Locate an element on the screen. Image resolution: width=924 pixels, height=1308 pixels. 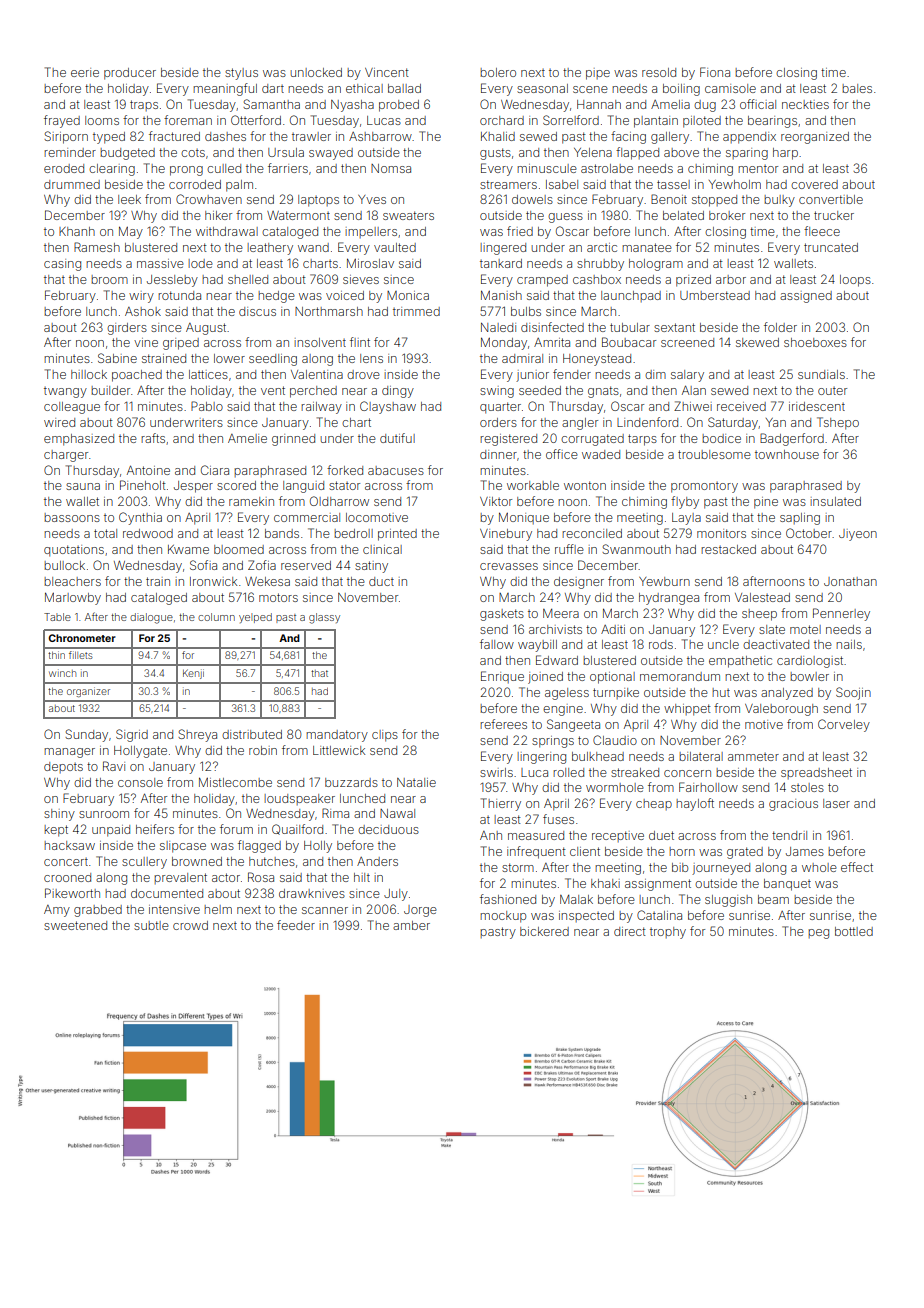
ageless is located at coordinates (567, 694).
